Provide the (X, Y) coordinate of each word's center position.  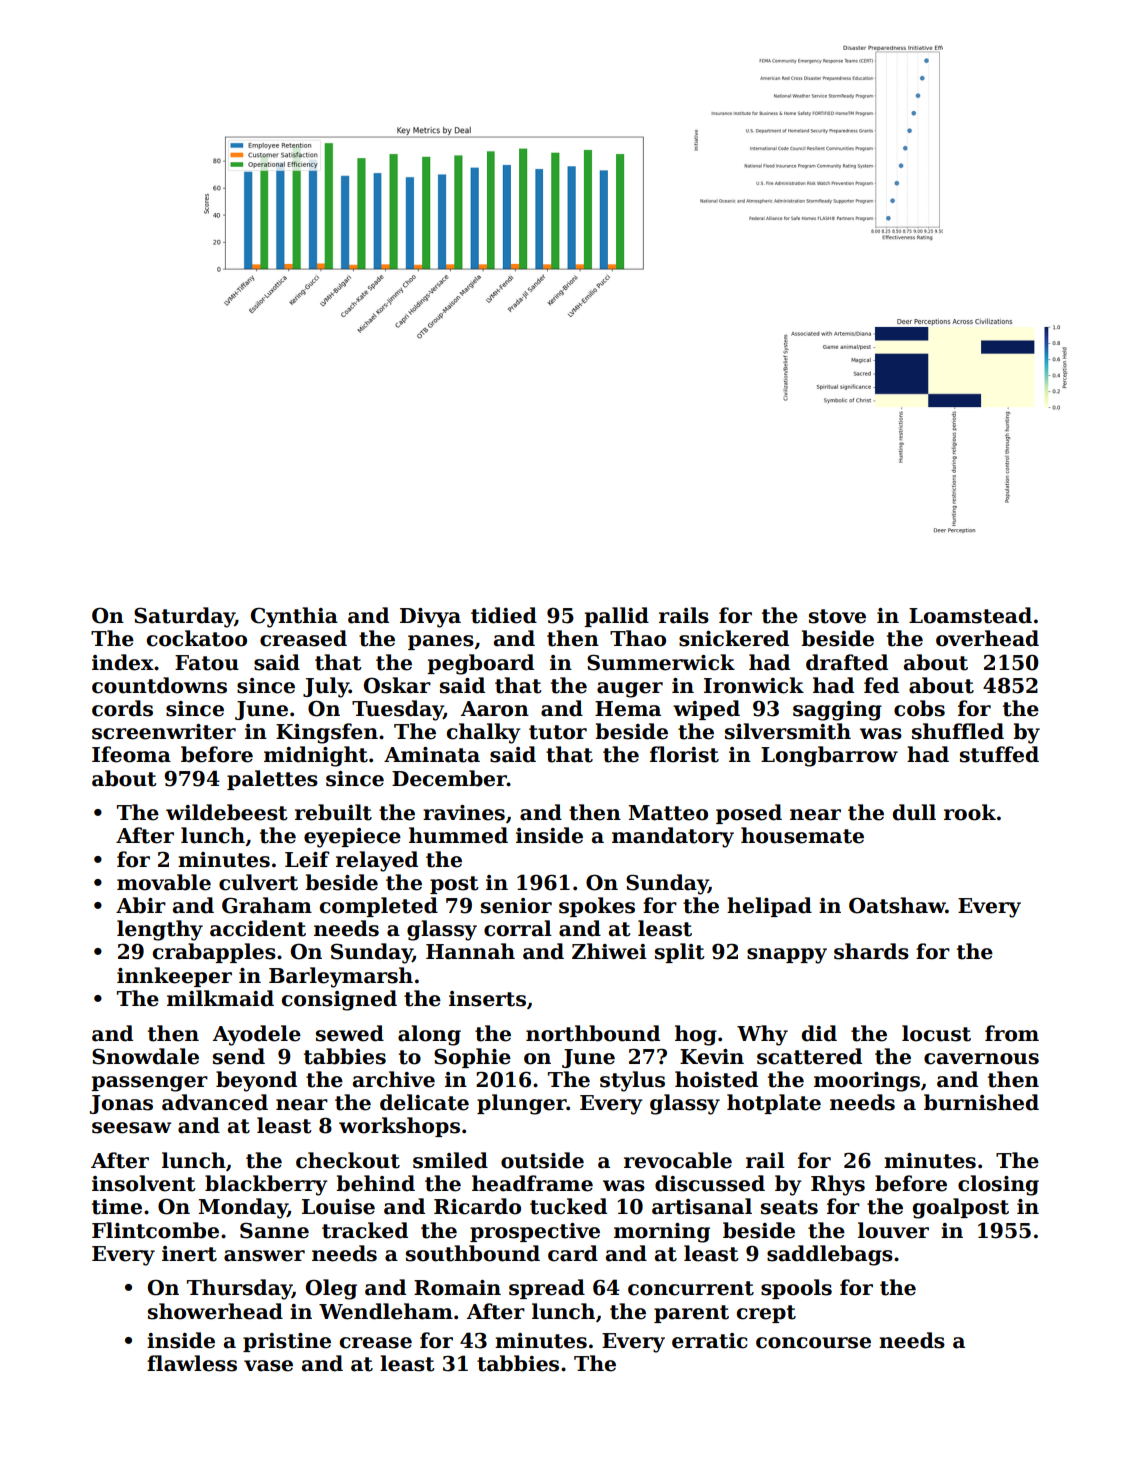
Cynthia (294, 617)
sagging (837, 711)
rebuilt (333, 812)
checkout (348, 1160)
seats (789, 1207)
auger (630, 690)
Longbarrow (829, 756)
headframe (532, 1183)
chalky (484, 733)
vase (268, 1366)
